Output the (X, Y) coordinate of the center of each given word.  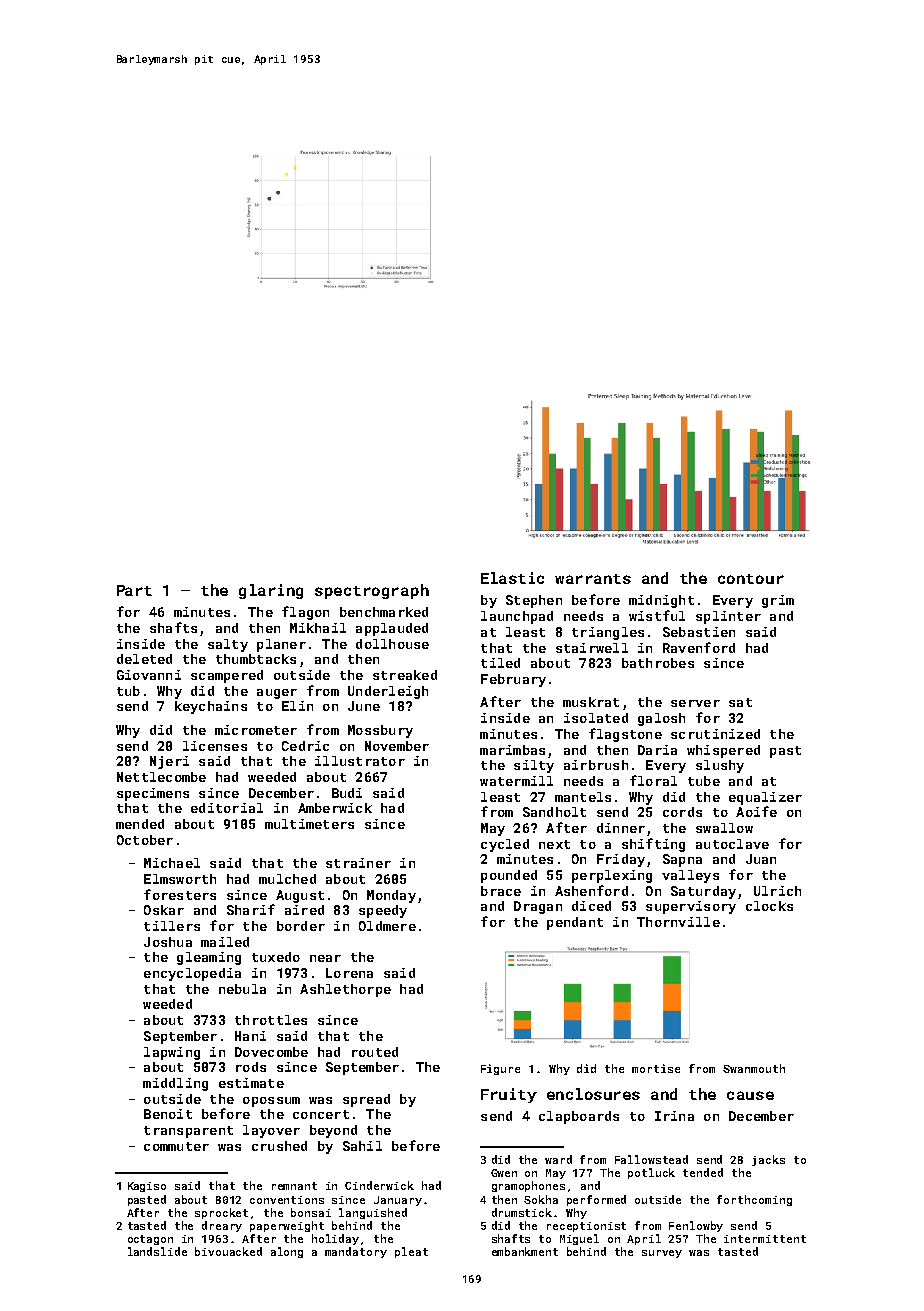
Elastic (512, 578)
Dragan (538, 907)
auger (277, 694)
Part (134, 590)
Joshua (168, 942)
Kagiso (147, 1187)
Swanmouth (754, 1068)
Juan (761, 859)
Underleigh (388, 692)
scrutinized (715, 734)
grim (778, 601)
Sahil (362, 1146)
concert (321, 1114)
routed (375, 1052)
